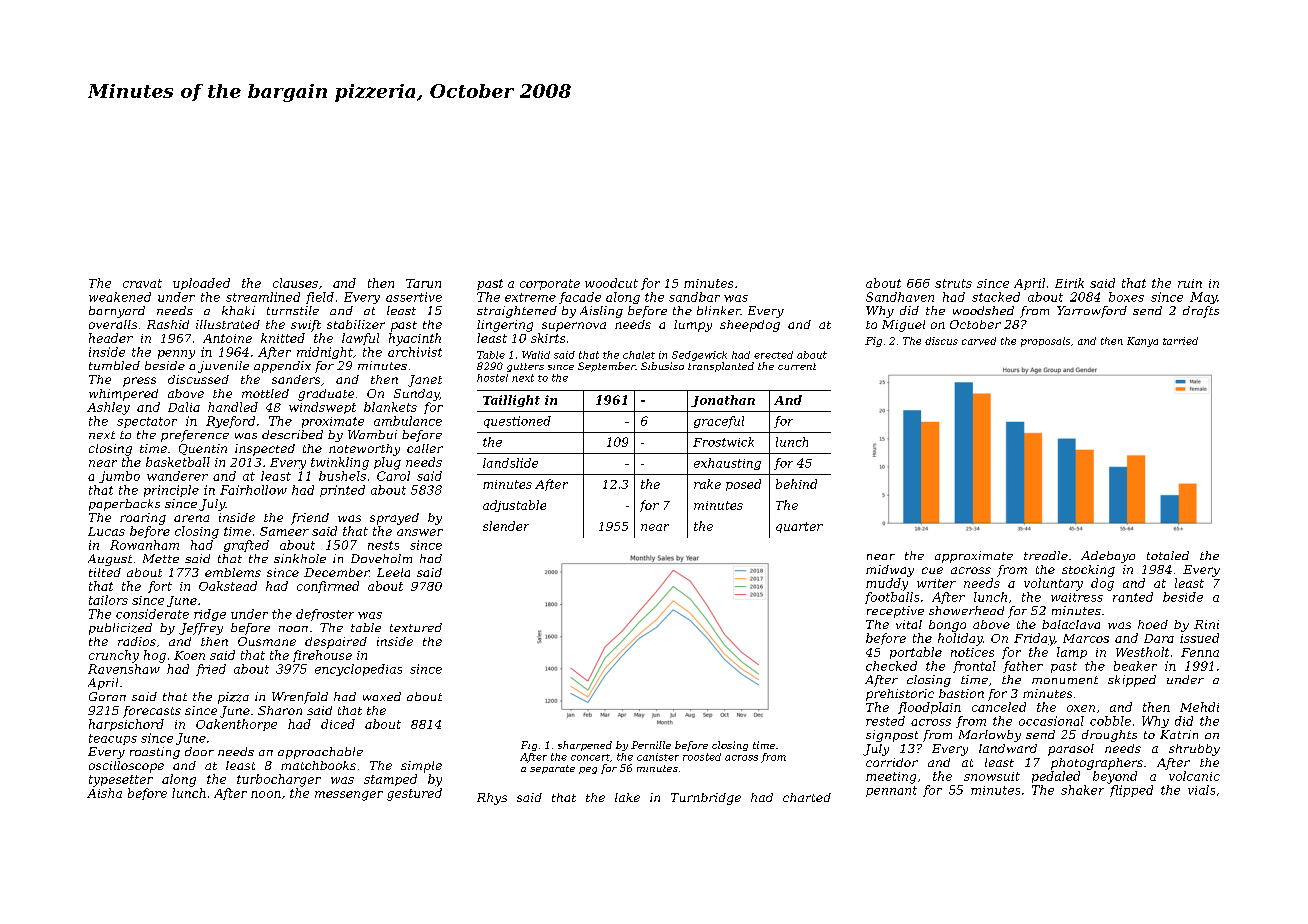  I want to click on Ryeford, so click(230, 422).
